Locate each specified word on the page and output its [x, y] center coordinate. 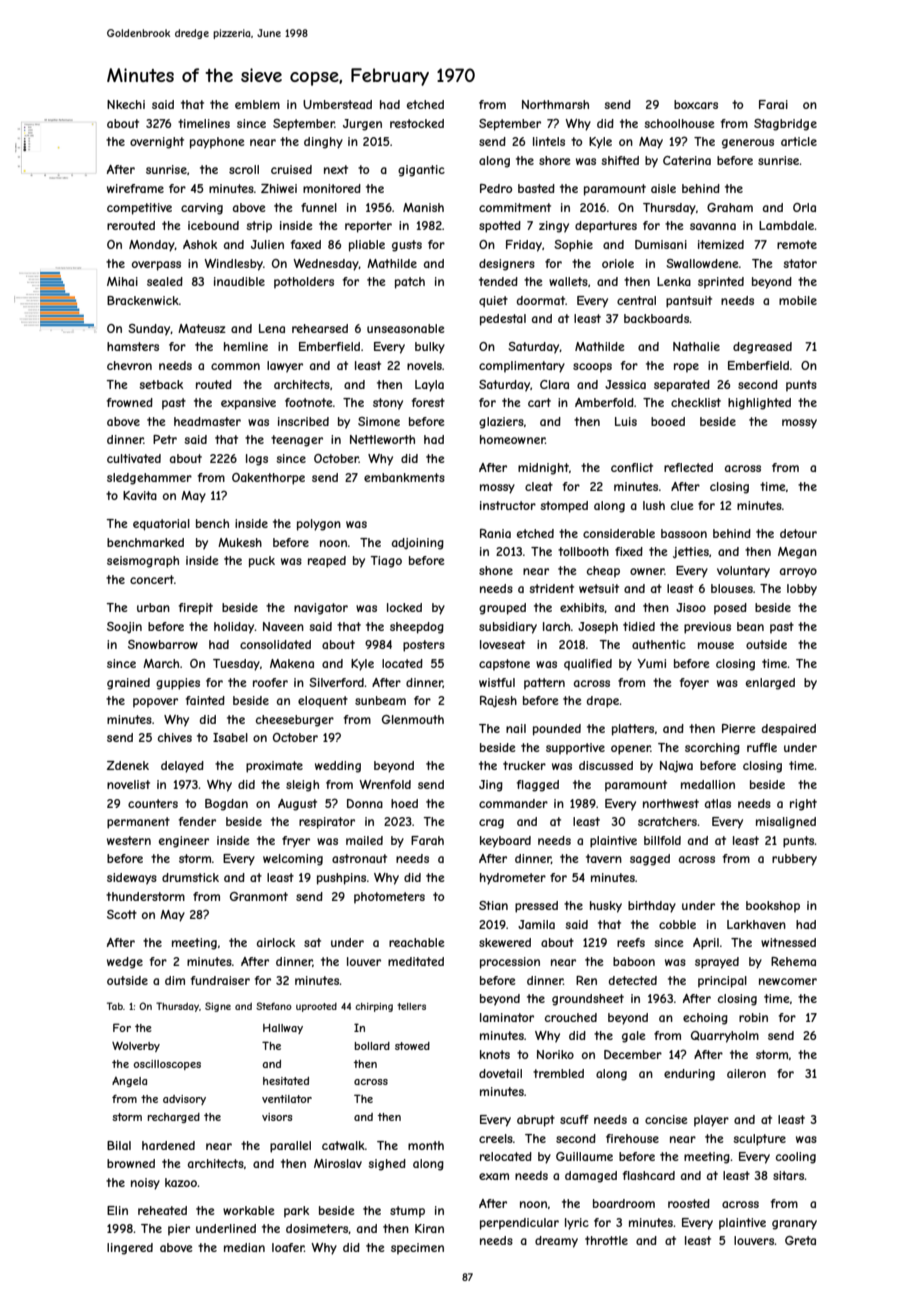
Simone [379, 421]
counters [153, 803]
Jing [491, 786]
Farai [773, 104]
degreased [762, 348]
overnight [157, 143]
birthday [652, 907]
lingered [130, 1249]
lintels [549, 141]
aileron [746, 1073]
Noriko [555, 1054]
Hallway [283, 1029]
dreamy [556, 1242]
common [235, 366]
